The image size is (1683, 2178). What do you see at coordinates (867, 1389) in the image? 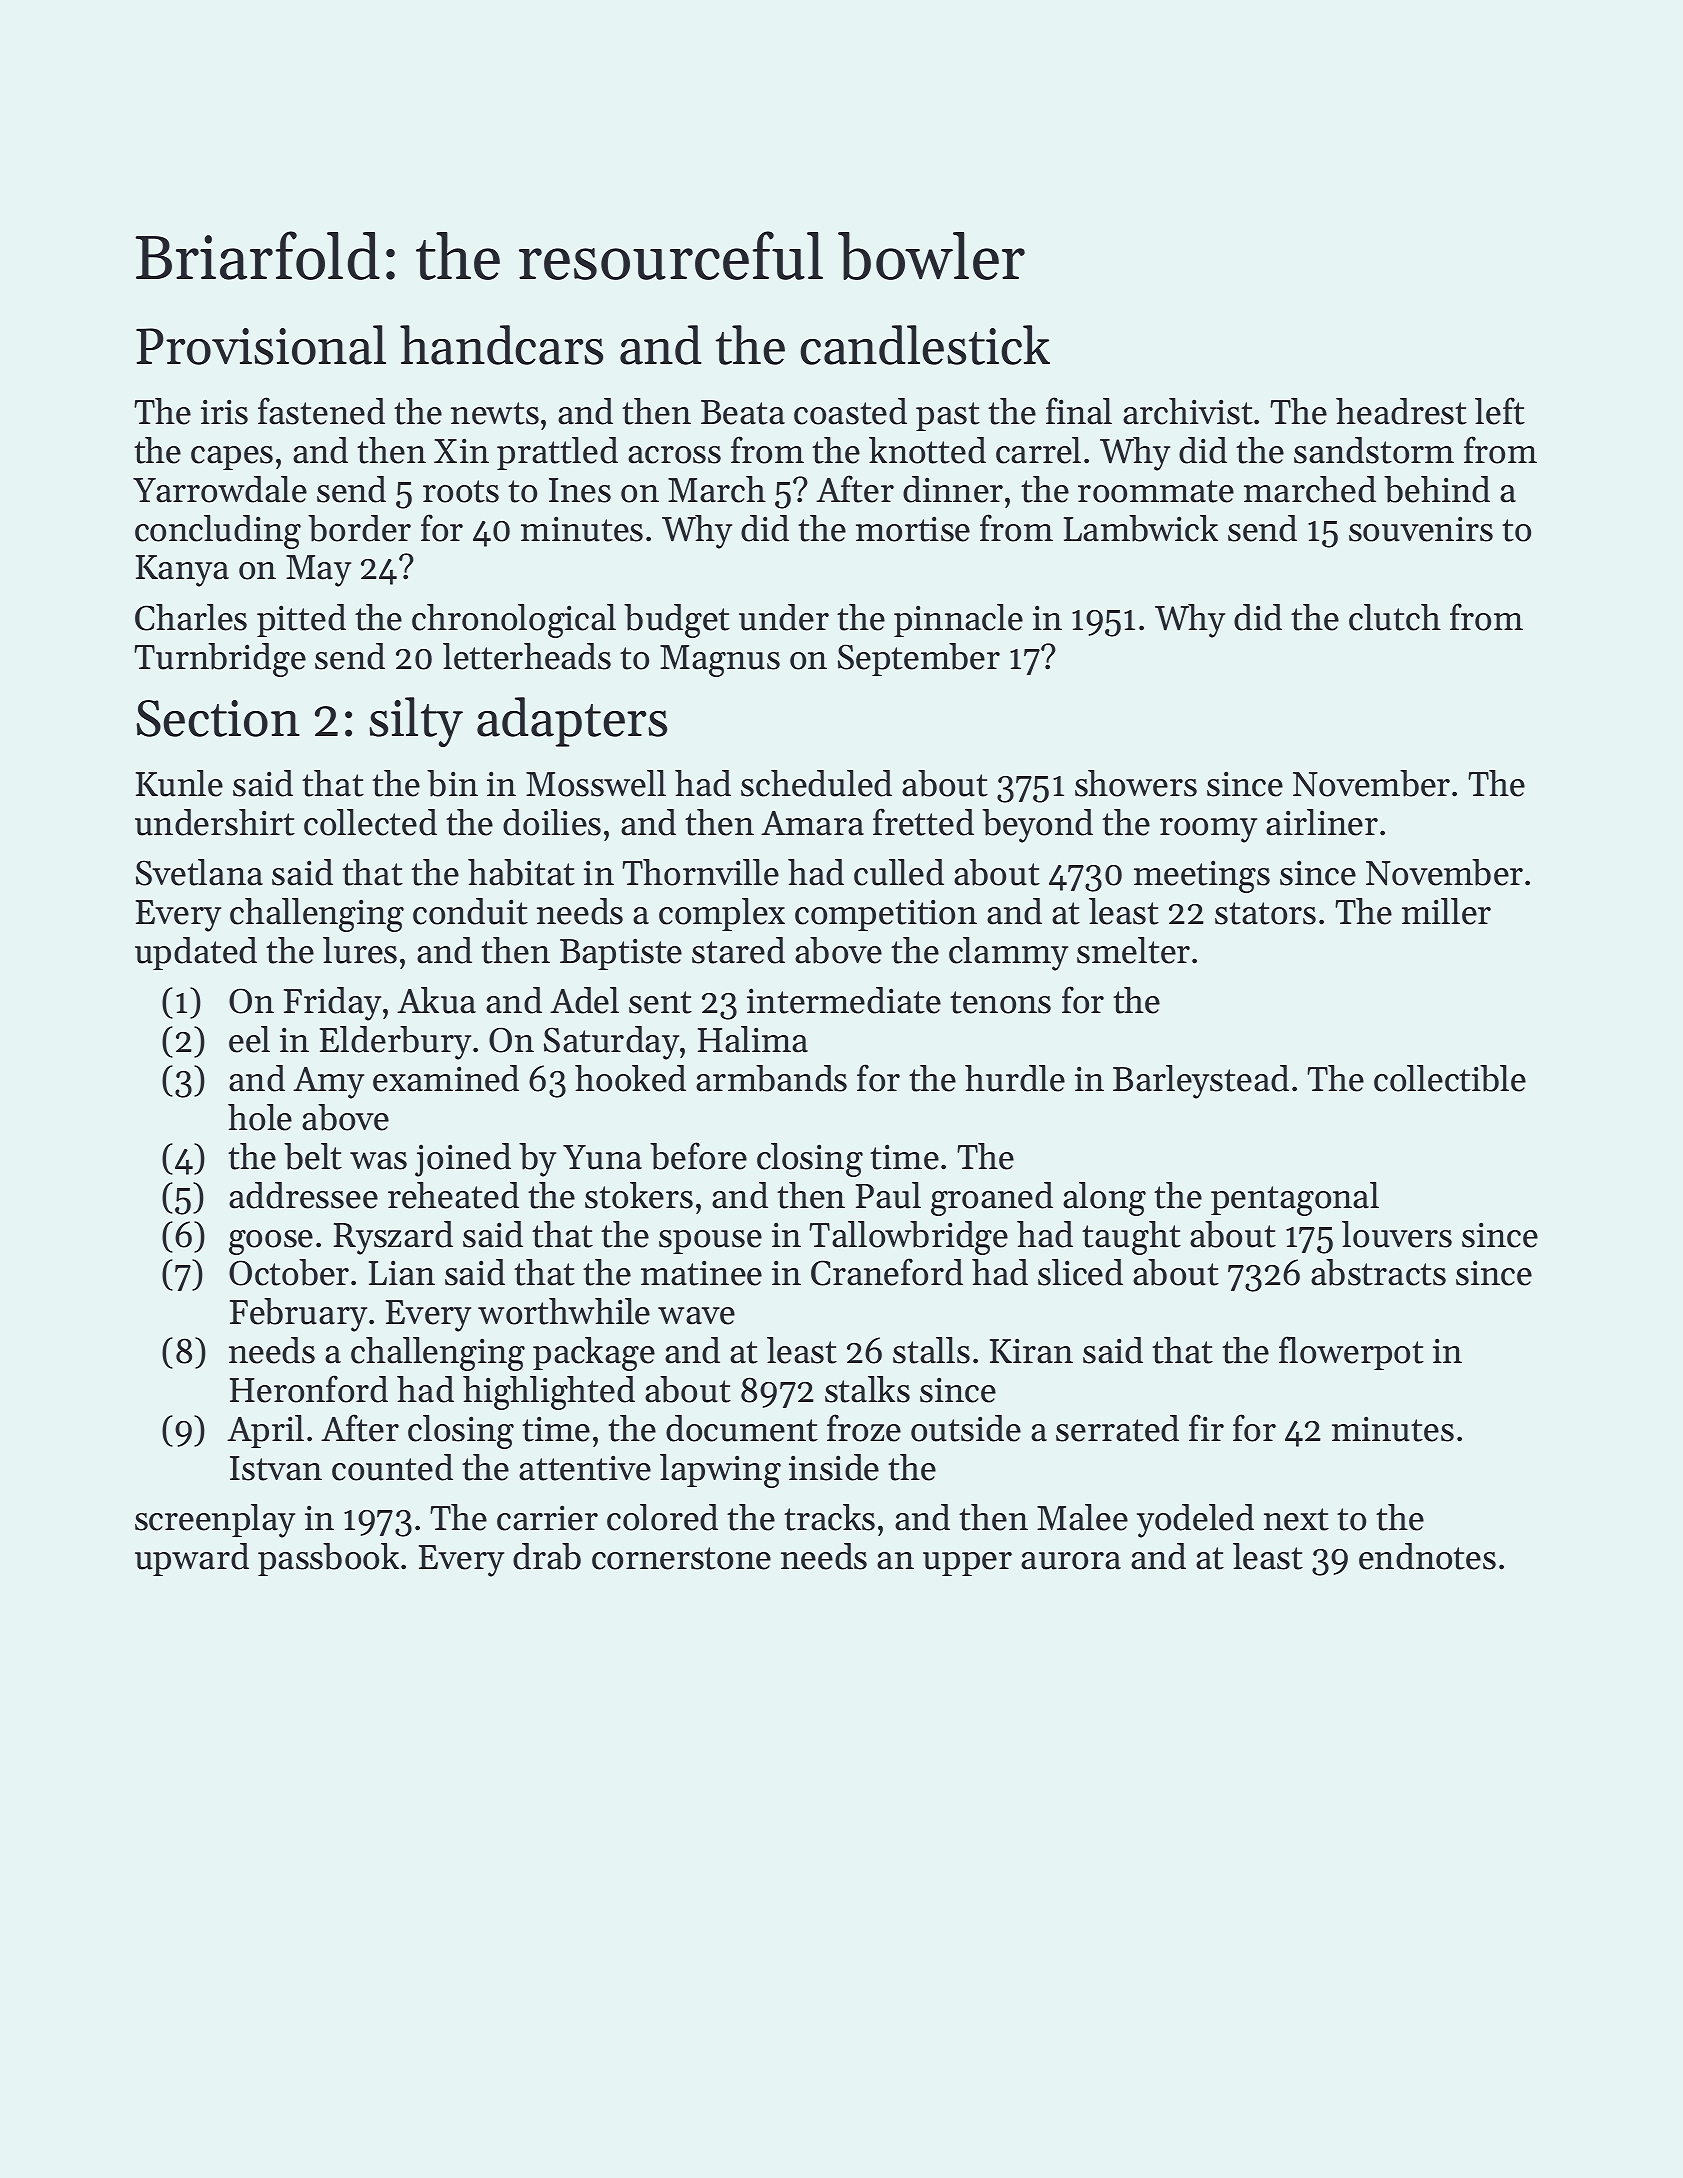
I see `stalks` at bounding box center [867, 1389].
